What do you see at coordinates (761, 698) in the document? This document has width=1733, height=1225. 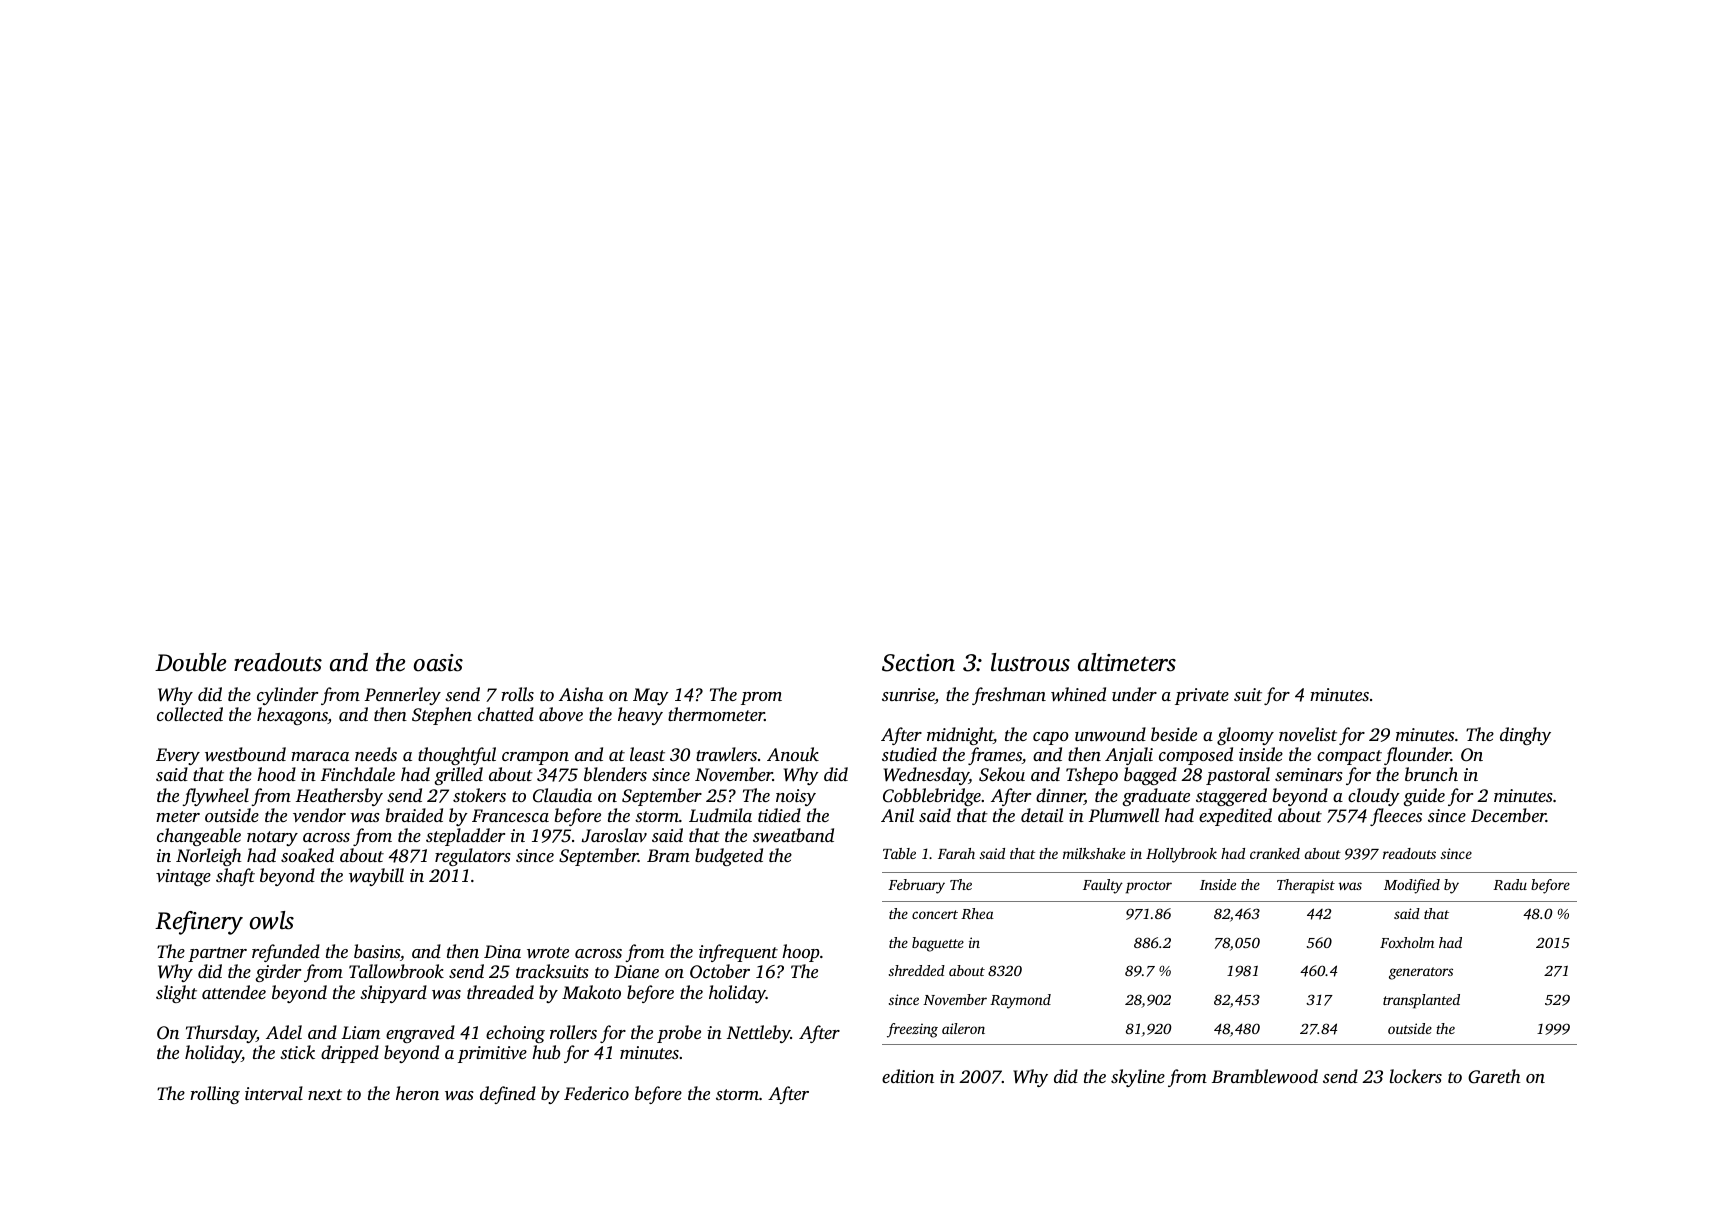 I see `prom` at bounding box center [761, 698].
